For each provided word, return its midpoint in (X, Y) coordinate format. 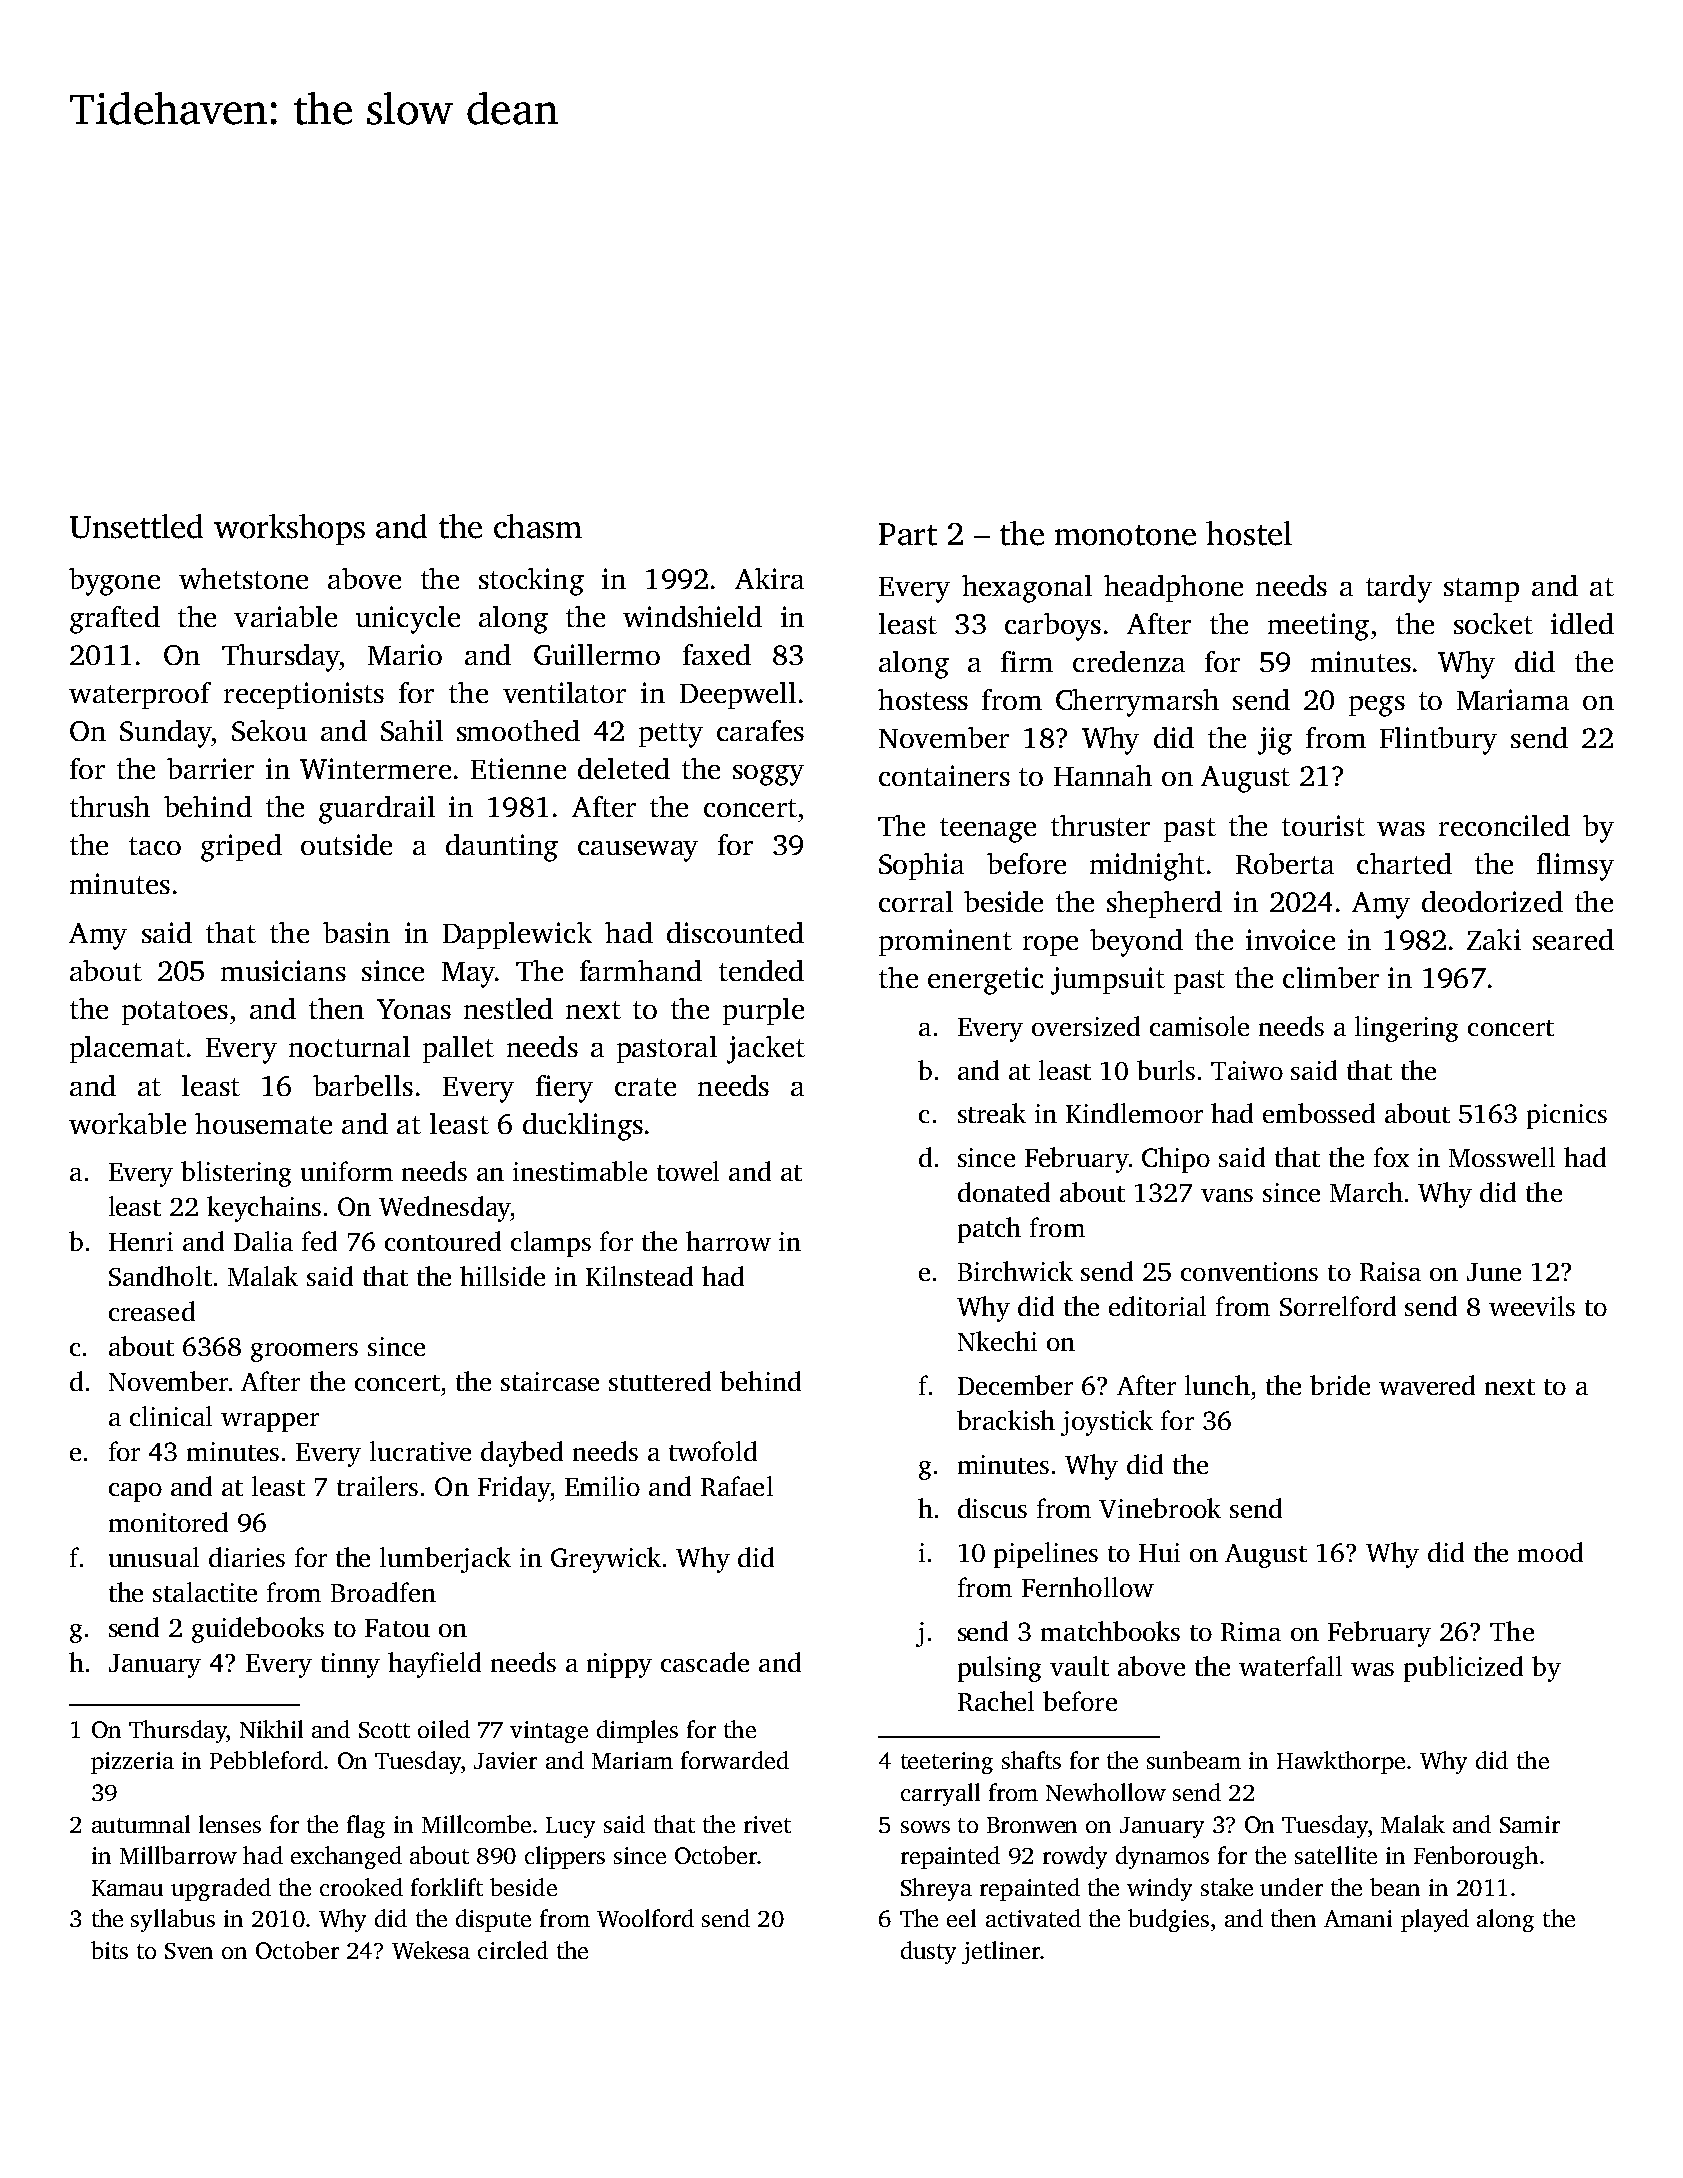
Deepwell (738, 695)
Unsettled (136, 526)
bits (109, 1950)
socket (1493, 623)
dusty (928, 1952)
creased (152, 1311)
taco (155, 846)
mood (1550, 1552)
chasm (538, 526)
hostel (1249, 533)
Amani (1358, 1918)
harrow (728, 1241)
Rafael (737, 1486)
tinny (350, 1665)
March (1366, 1192)
